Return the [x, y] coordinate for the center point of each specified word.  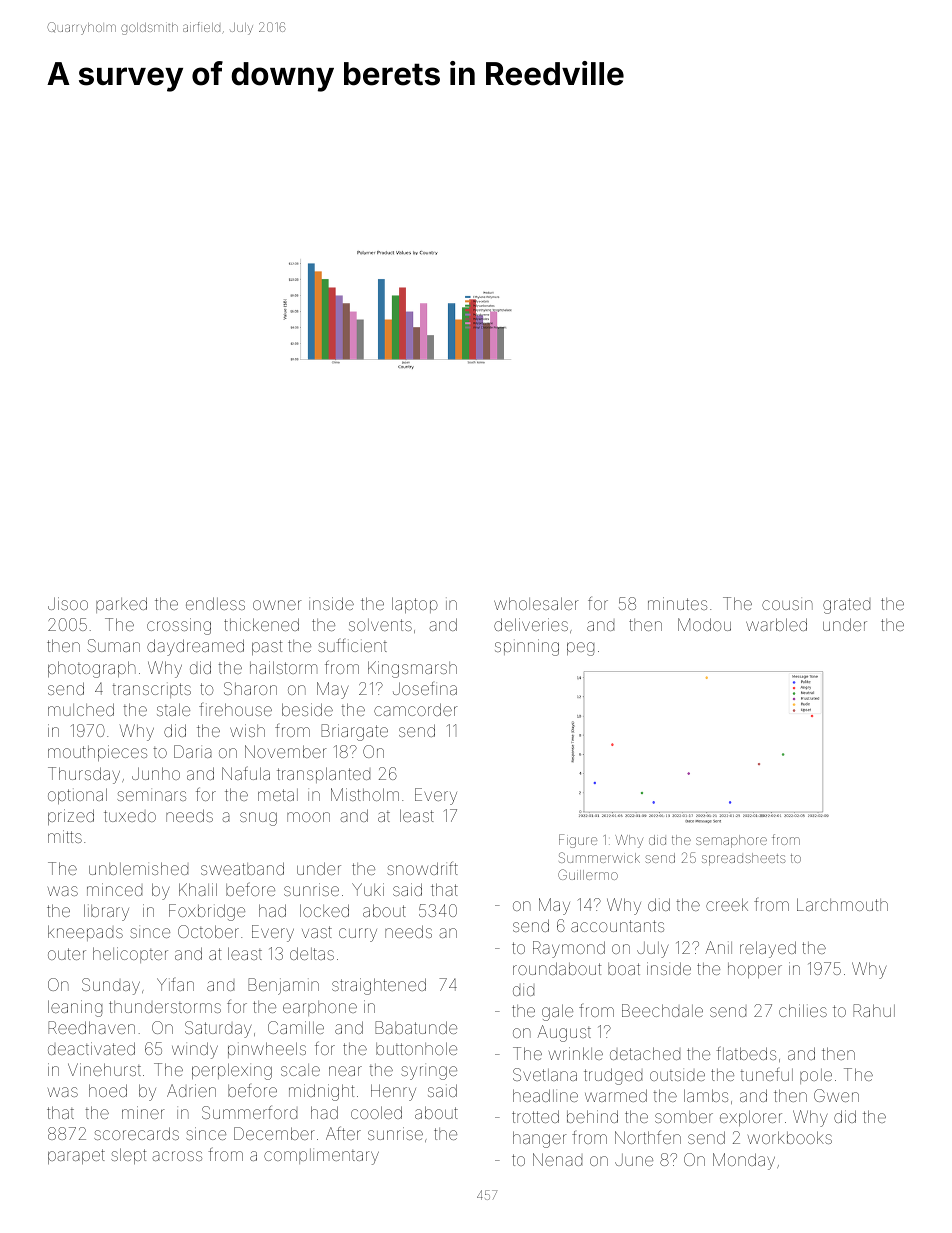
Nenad [557, 1159]
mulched [81, 709]
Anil [718, 947]
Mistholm [365, 794]
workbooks [790, 1137]
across [177, 1156]
